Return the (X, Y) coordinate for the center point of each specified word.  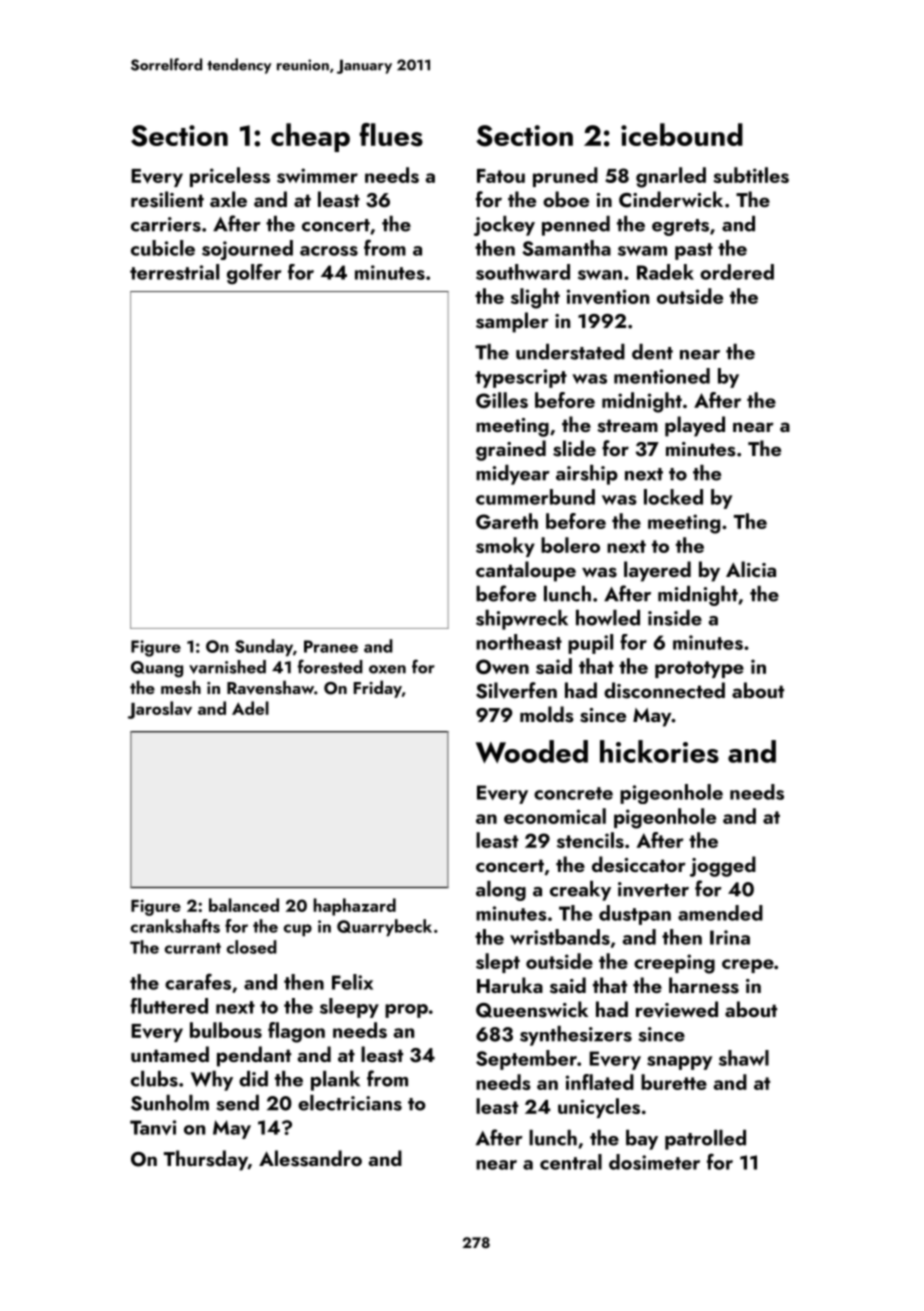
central (571, 1162)
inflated (600, 1082)
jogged (723, 866)
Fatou (501, 176)
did (253, 1079)
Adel (250, 708)
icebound (682, 134)
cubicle (163, 248)
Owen (502, 666)
